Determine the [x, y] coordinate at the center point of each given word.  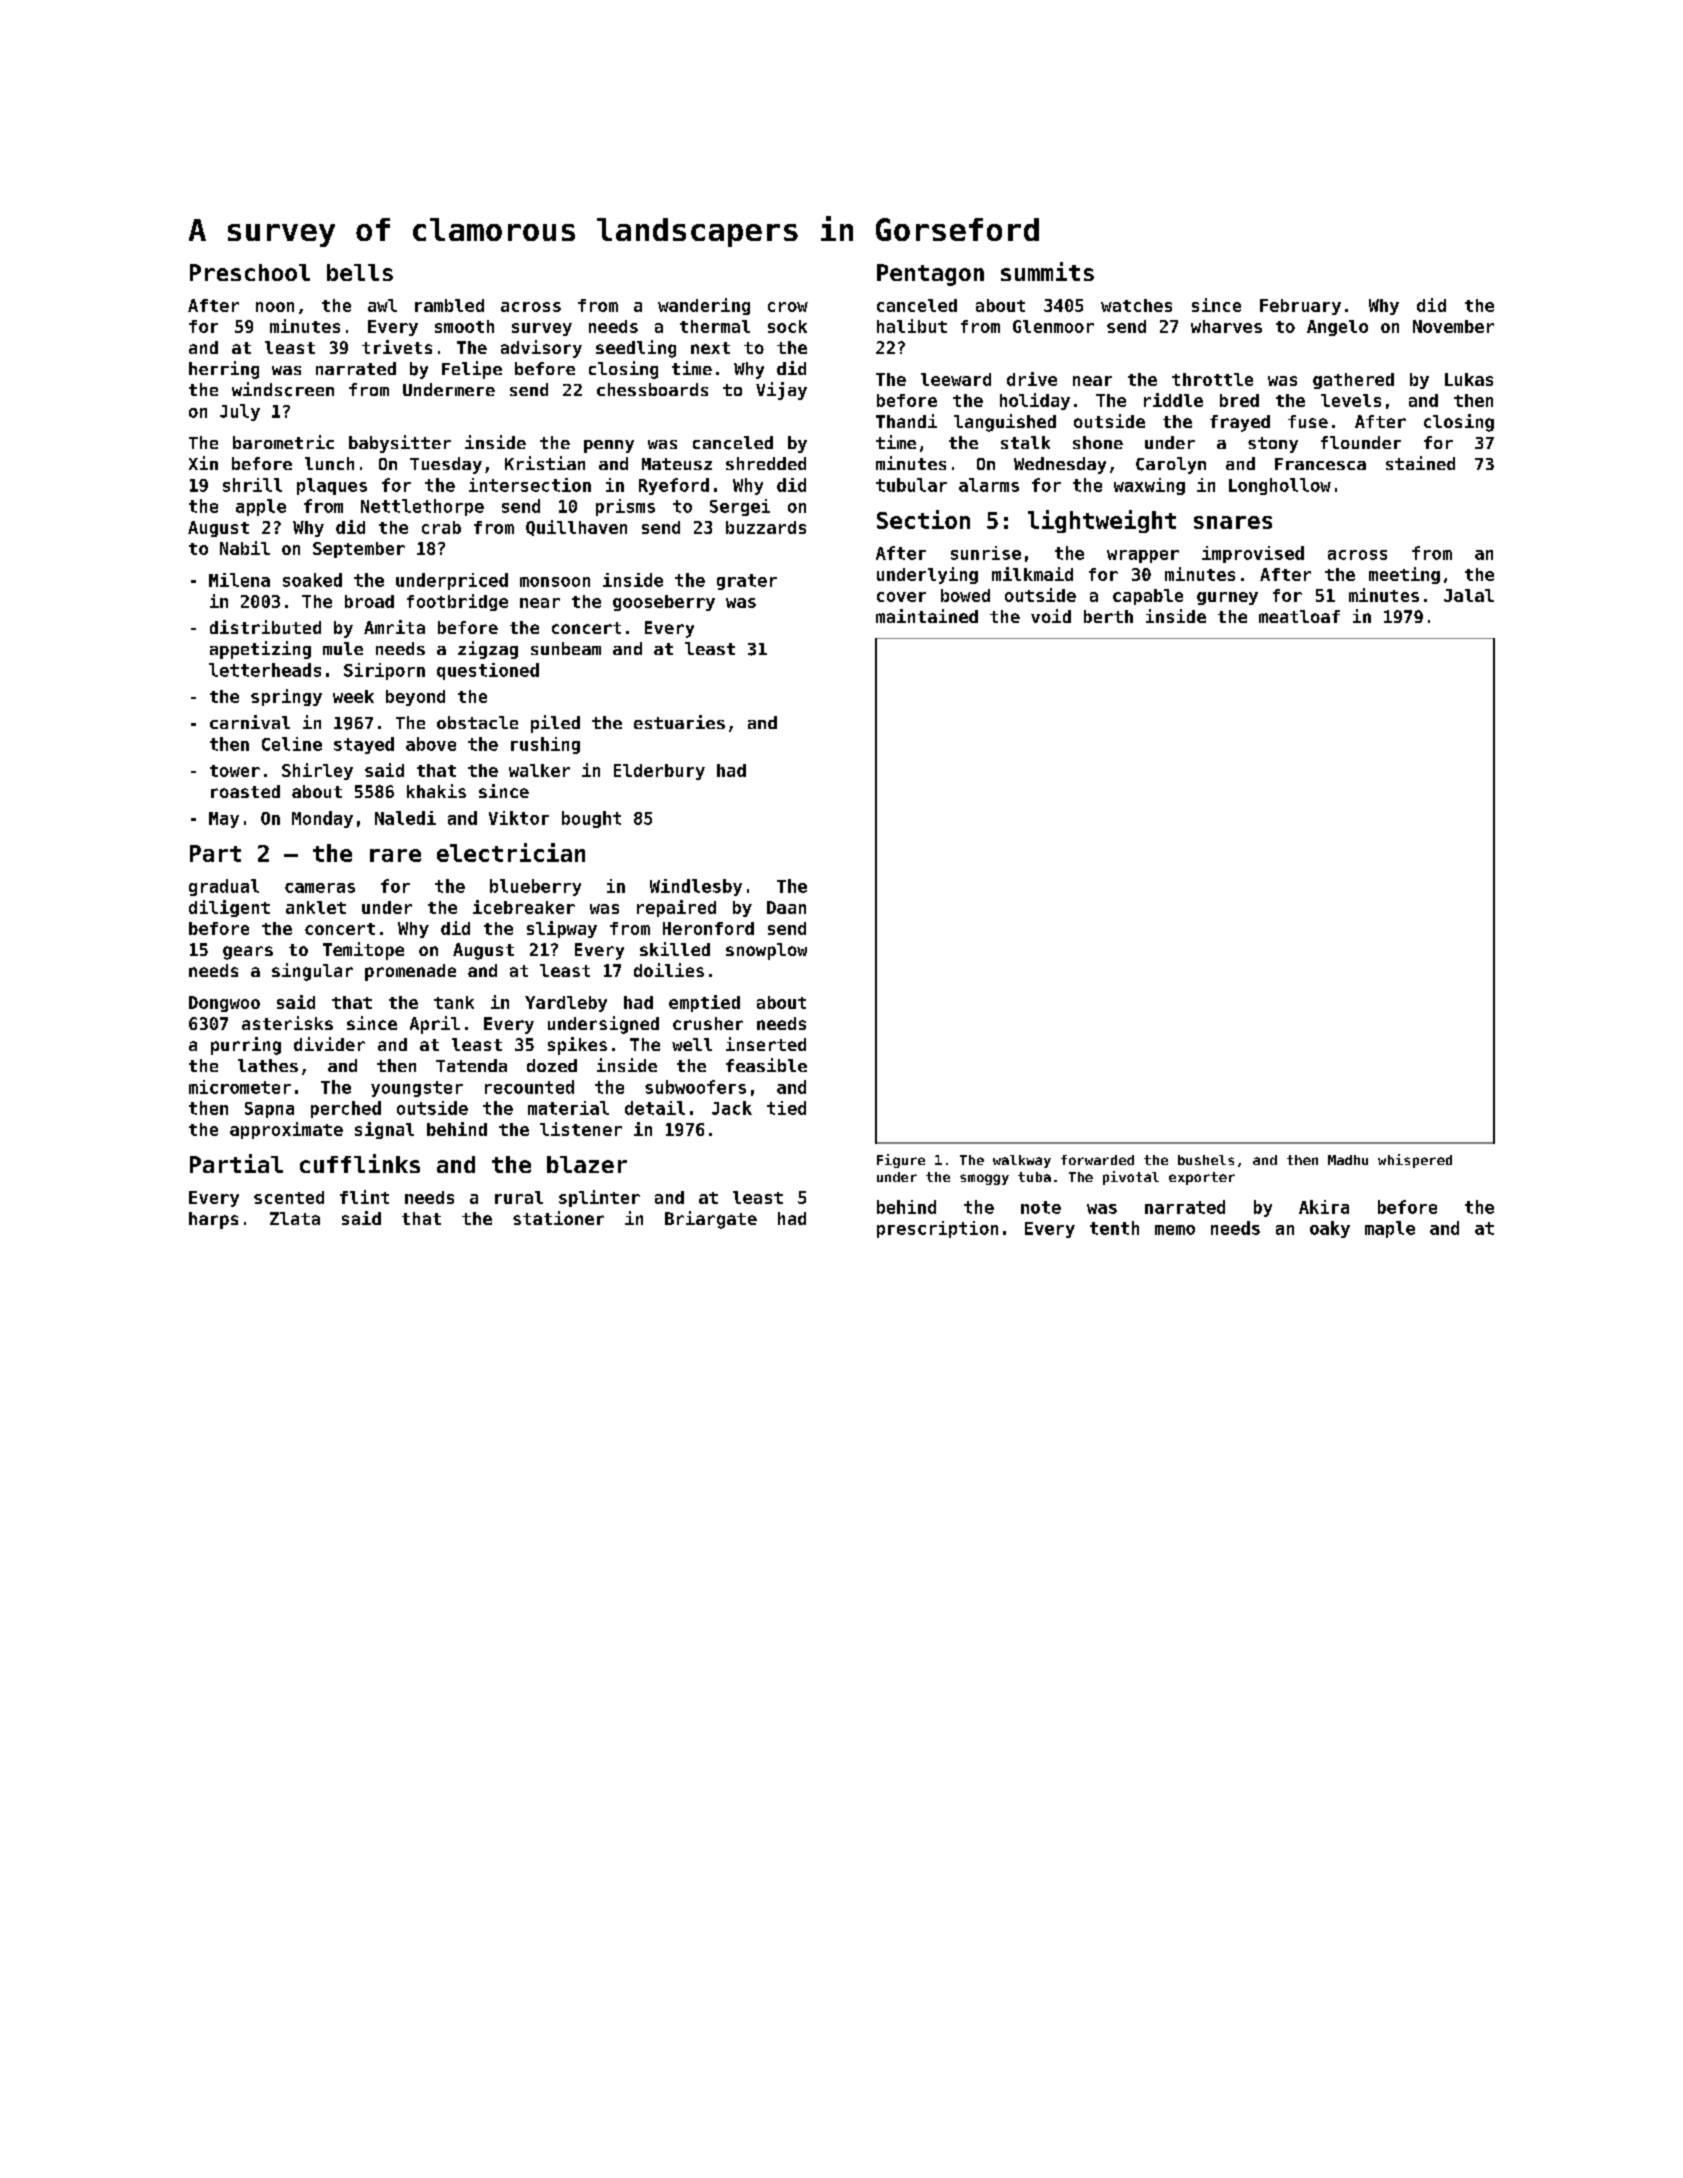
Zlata [295, 1218]
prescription [937, 1229]
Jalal [1469, 595]
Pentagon [930, 275]
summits [1047, 271]
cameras [320, 888]
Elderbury [659, 772]
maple [1390, 1229]
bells [360, 272]
